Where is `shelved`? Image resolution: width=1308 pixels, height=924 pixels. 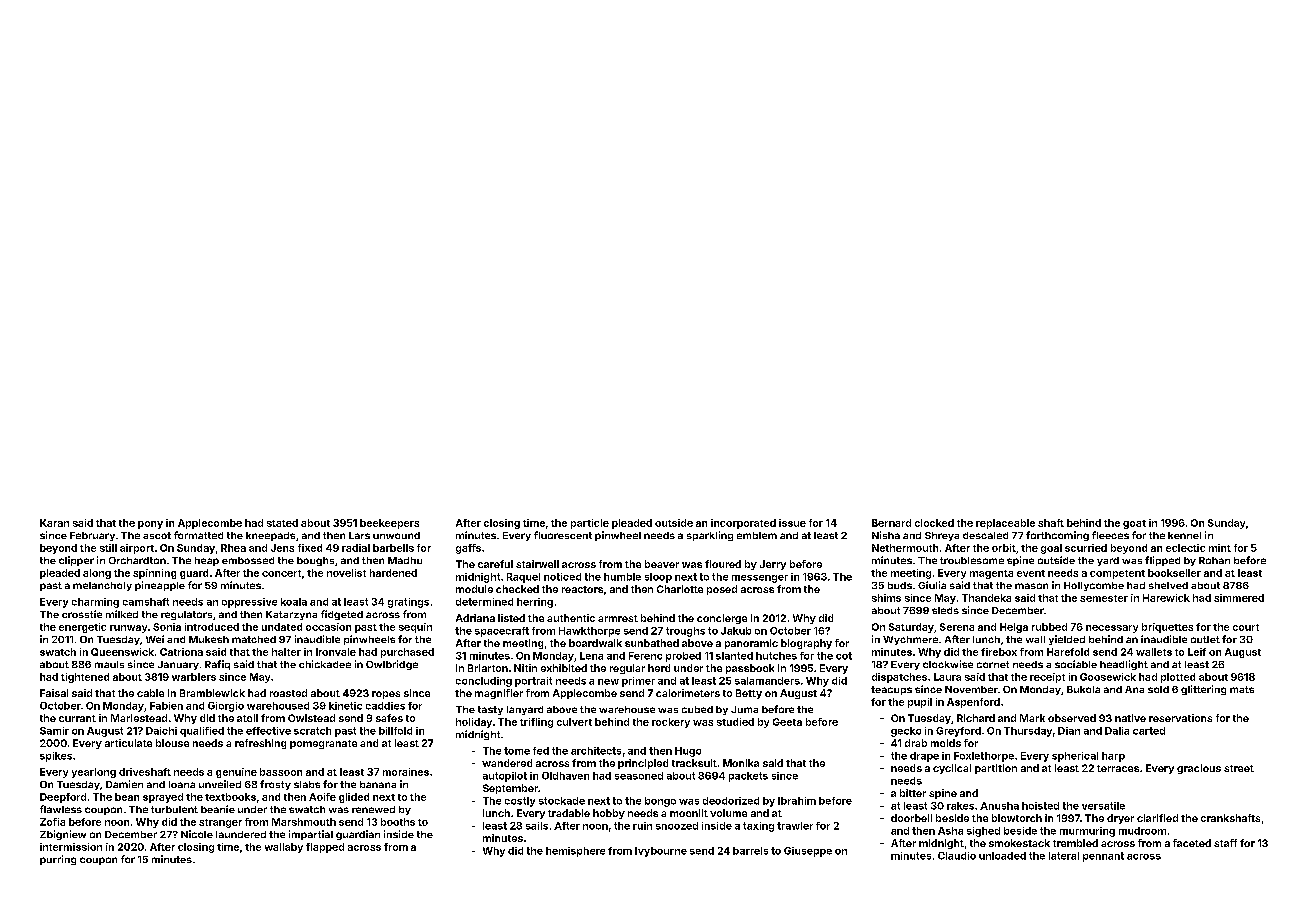 shelved is located at coordinates (1168, 585).
